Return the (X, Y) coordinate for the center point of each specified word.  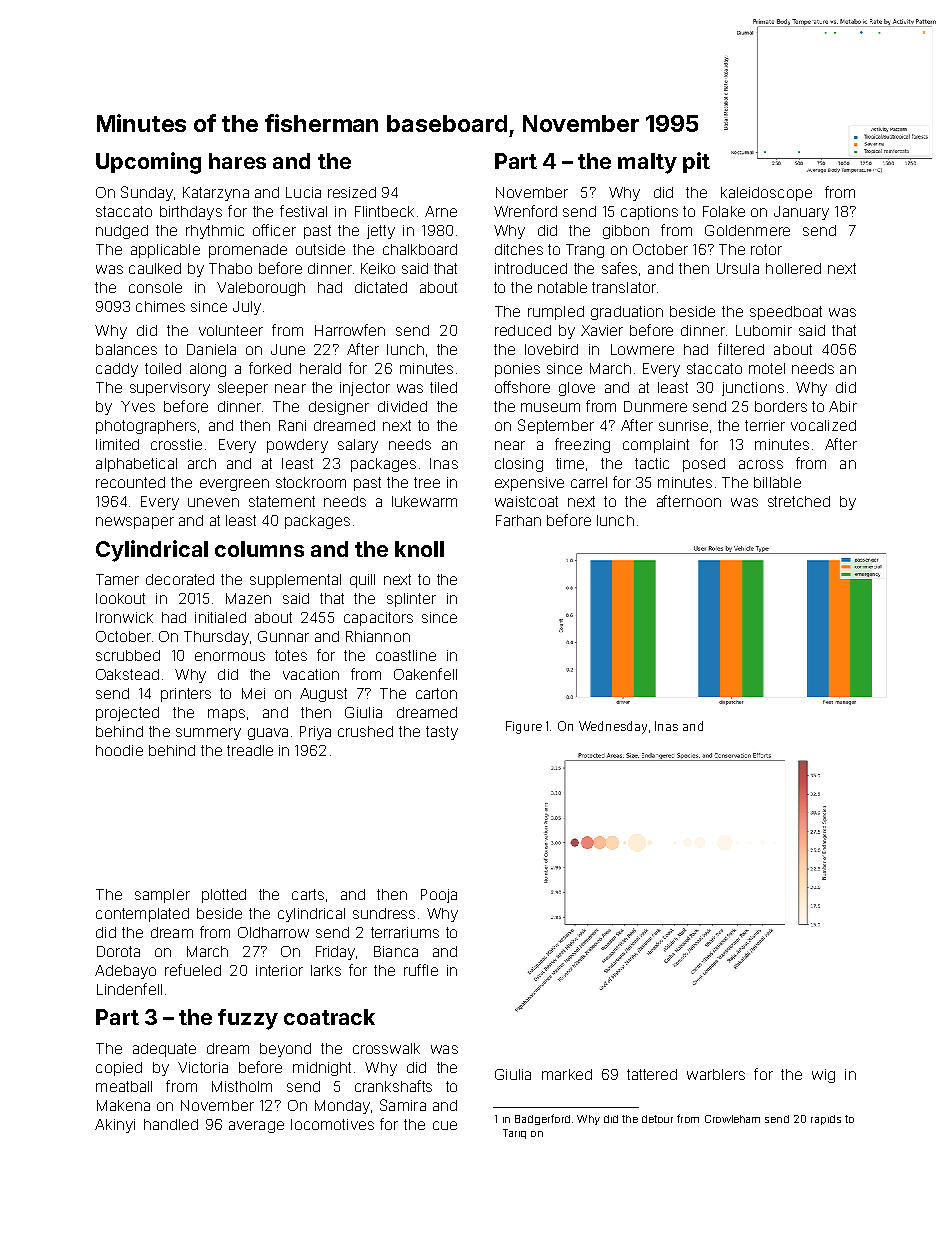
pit (696, 162)
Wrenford (525, 211)
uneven (213, 502)
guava (268, 734)
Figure (524, 727)
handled (171, 1124)
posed (704, 465)
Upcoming (148, 163)
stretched (799, 501)
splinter (411, 600)
